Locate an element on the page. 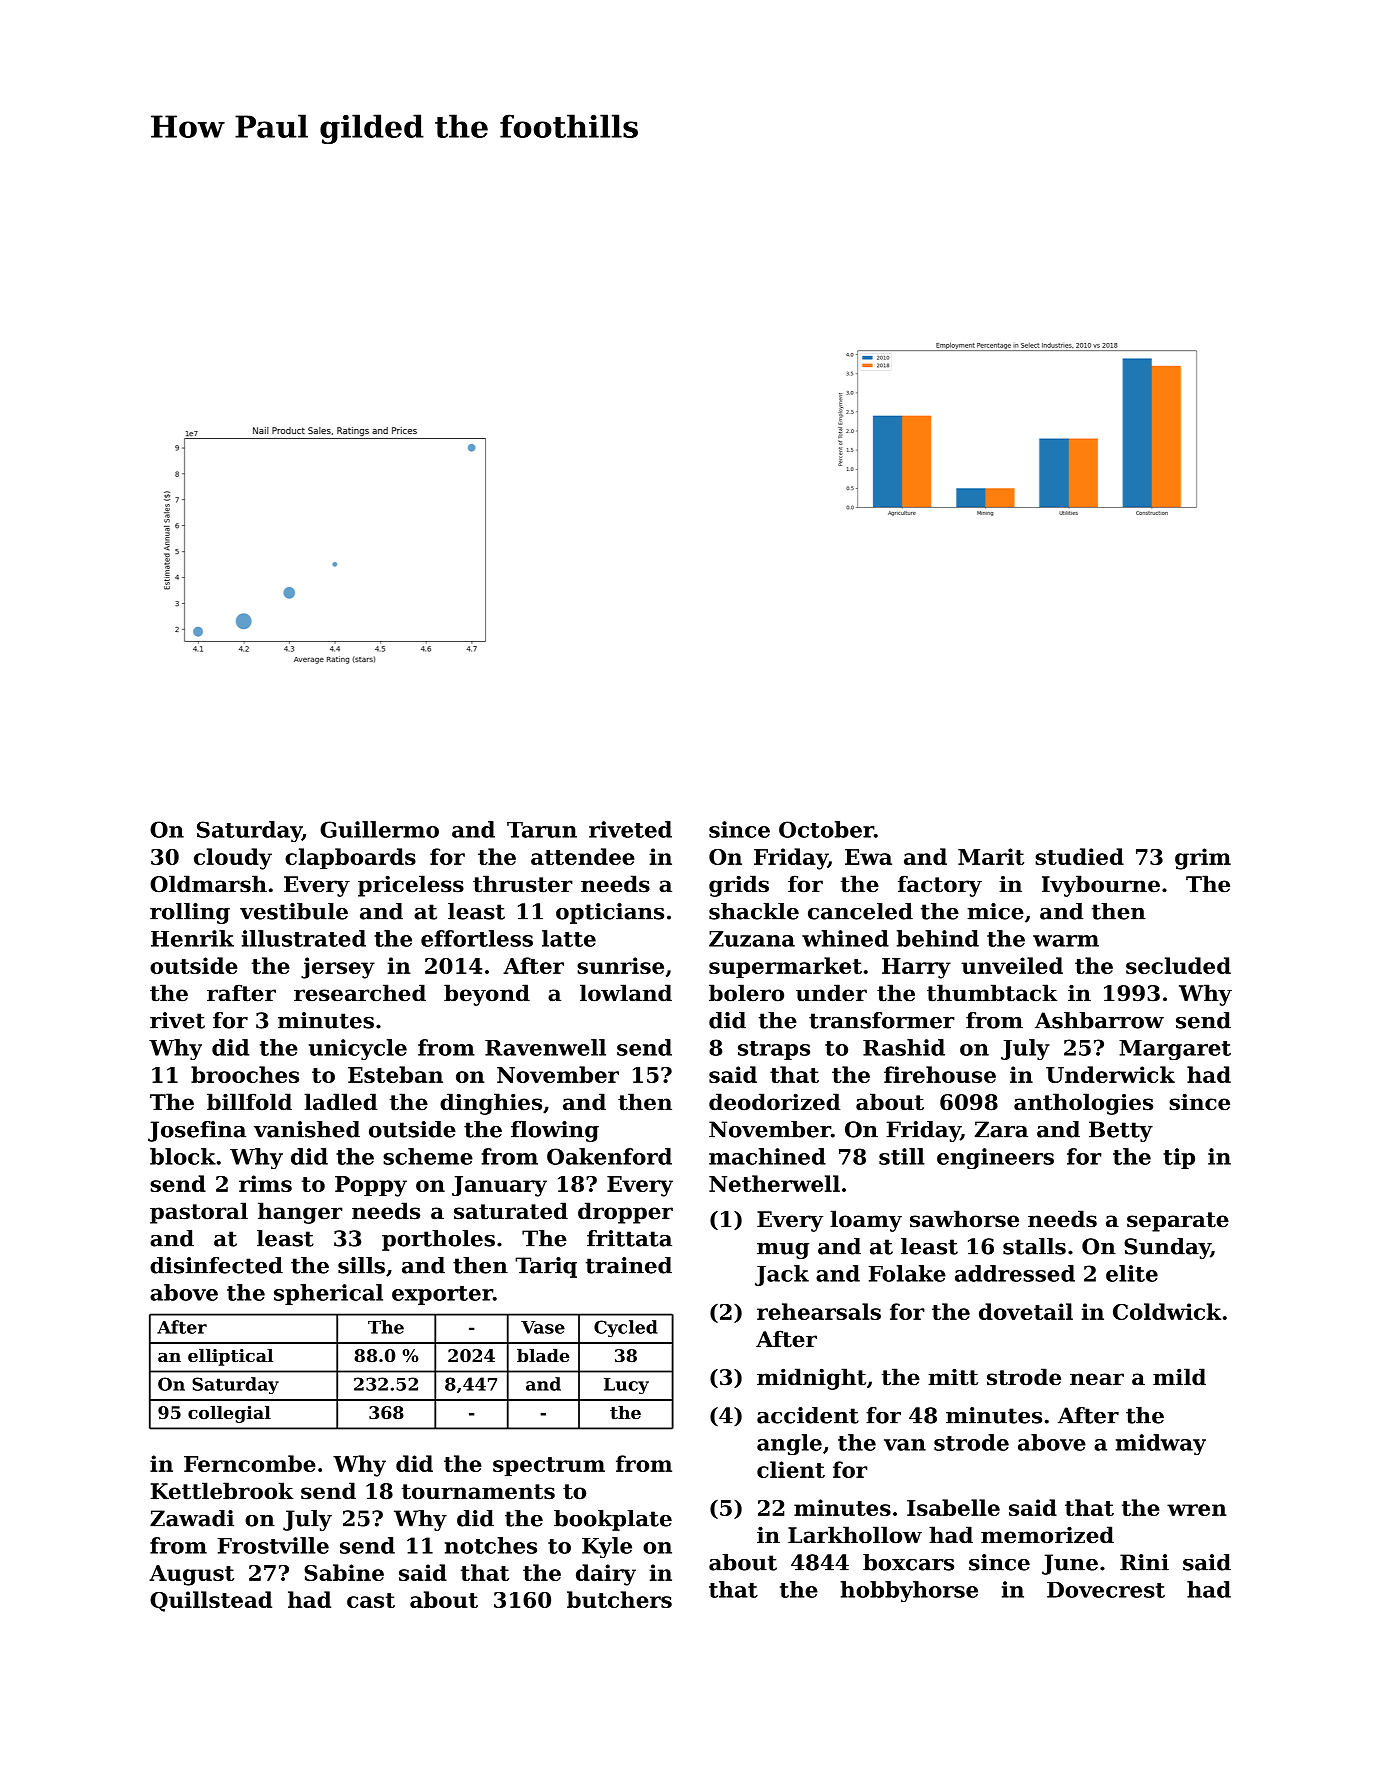 This document has height=1788, width=1381. Ashbarrow is located at coordinates (1099, 1020).
